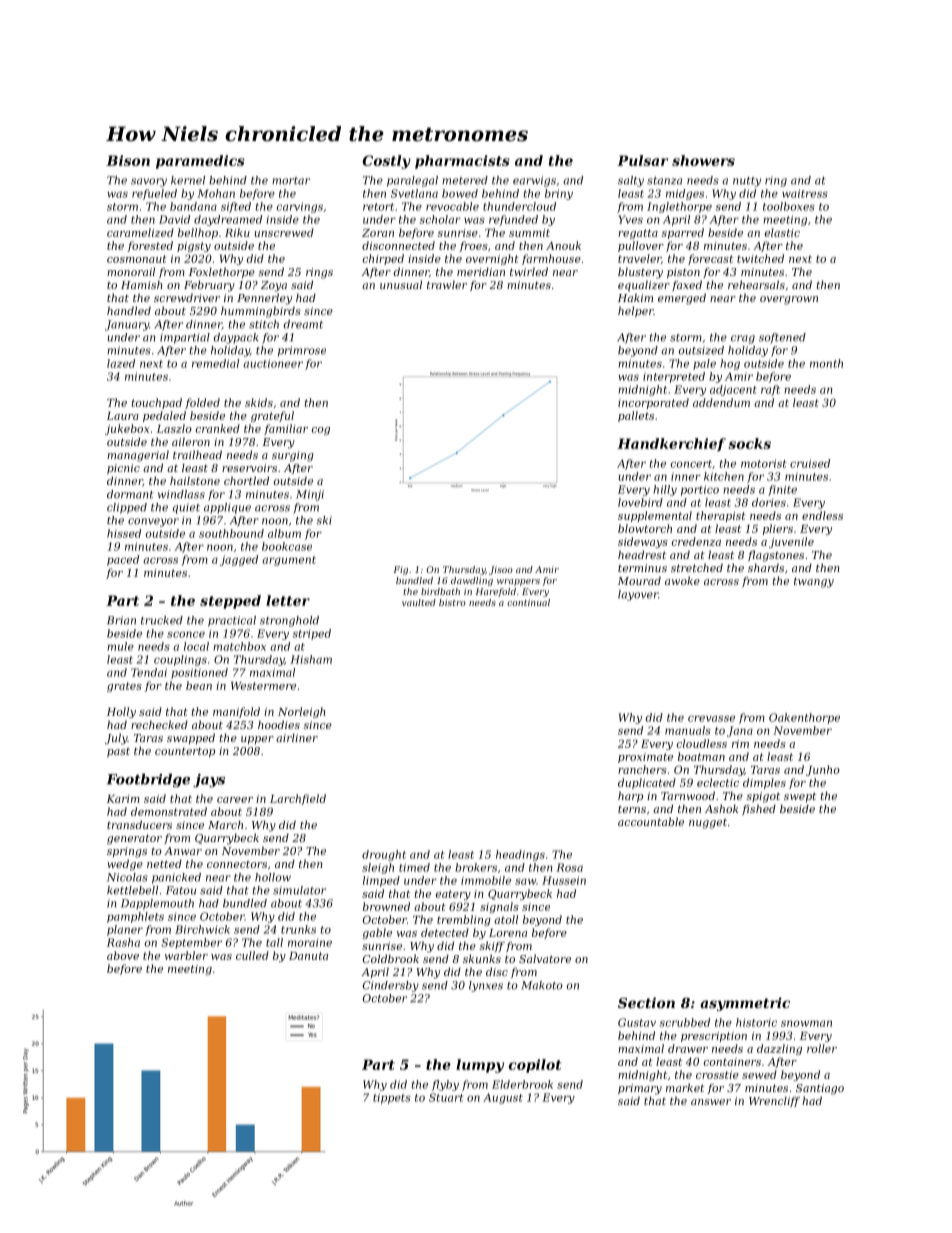  What do you see at coordinates (638, 595) in the screenshot?
I see `layover` at bounding box center [638, 595].
